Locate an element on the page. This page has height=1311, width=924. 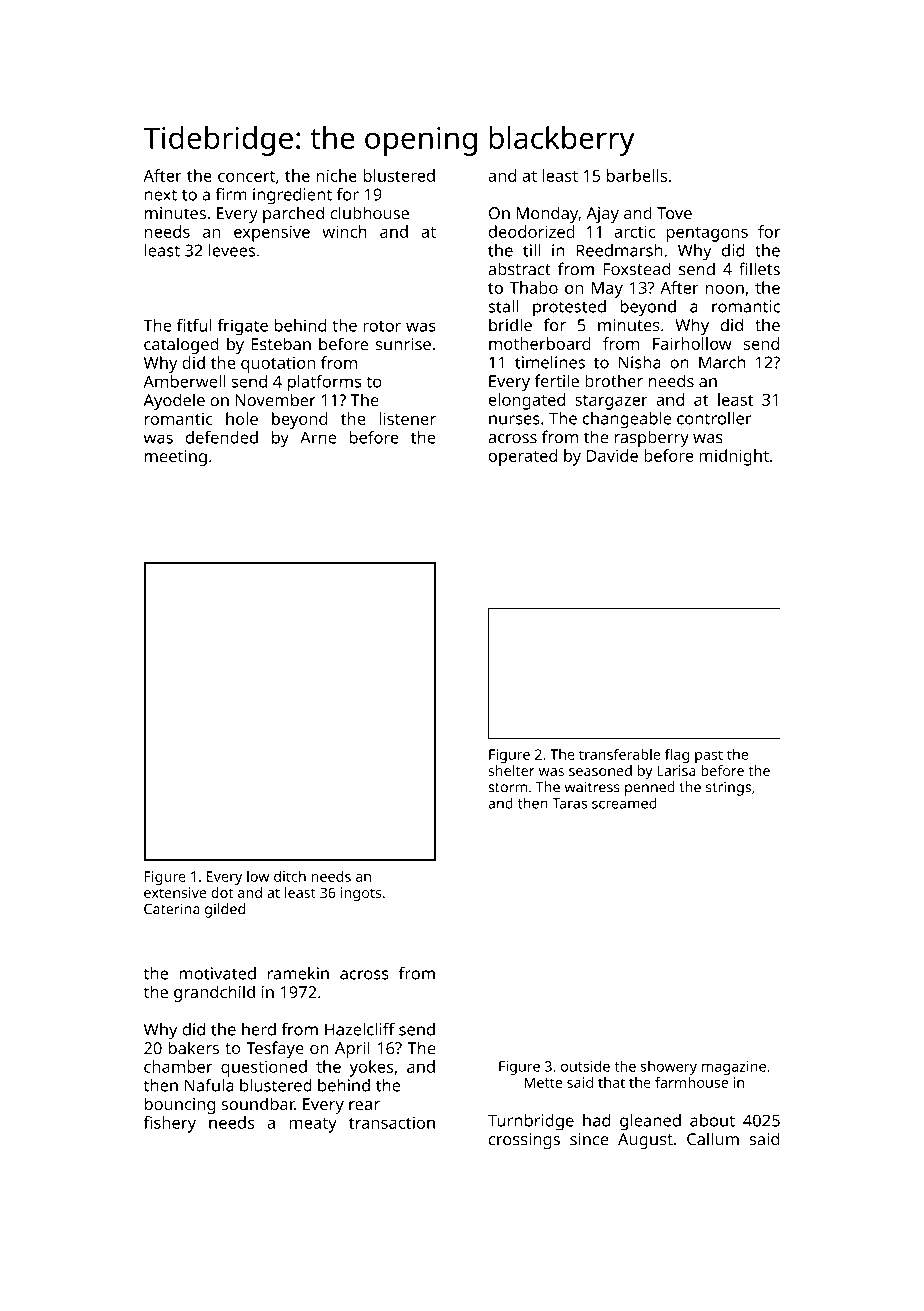
noon is located at coordinates (725, 289).
